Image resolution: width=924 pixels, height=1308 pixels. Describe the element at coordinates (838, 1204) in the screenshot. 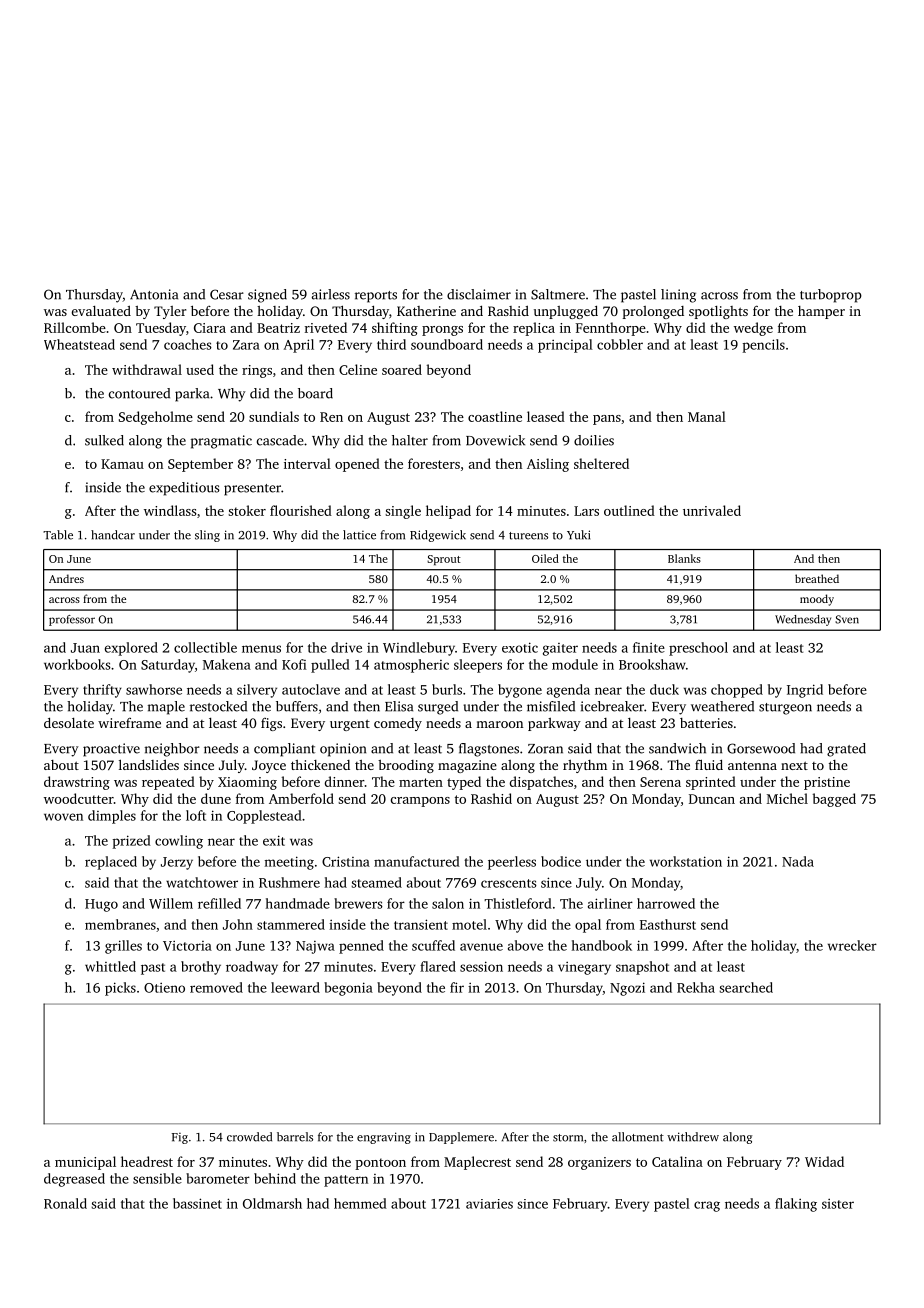

I see `sister` at that location.
